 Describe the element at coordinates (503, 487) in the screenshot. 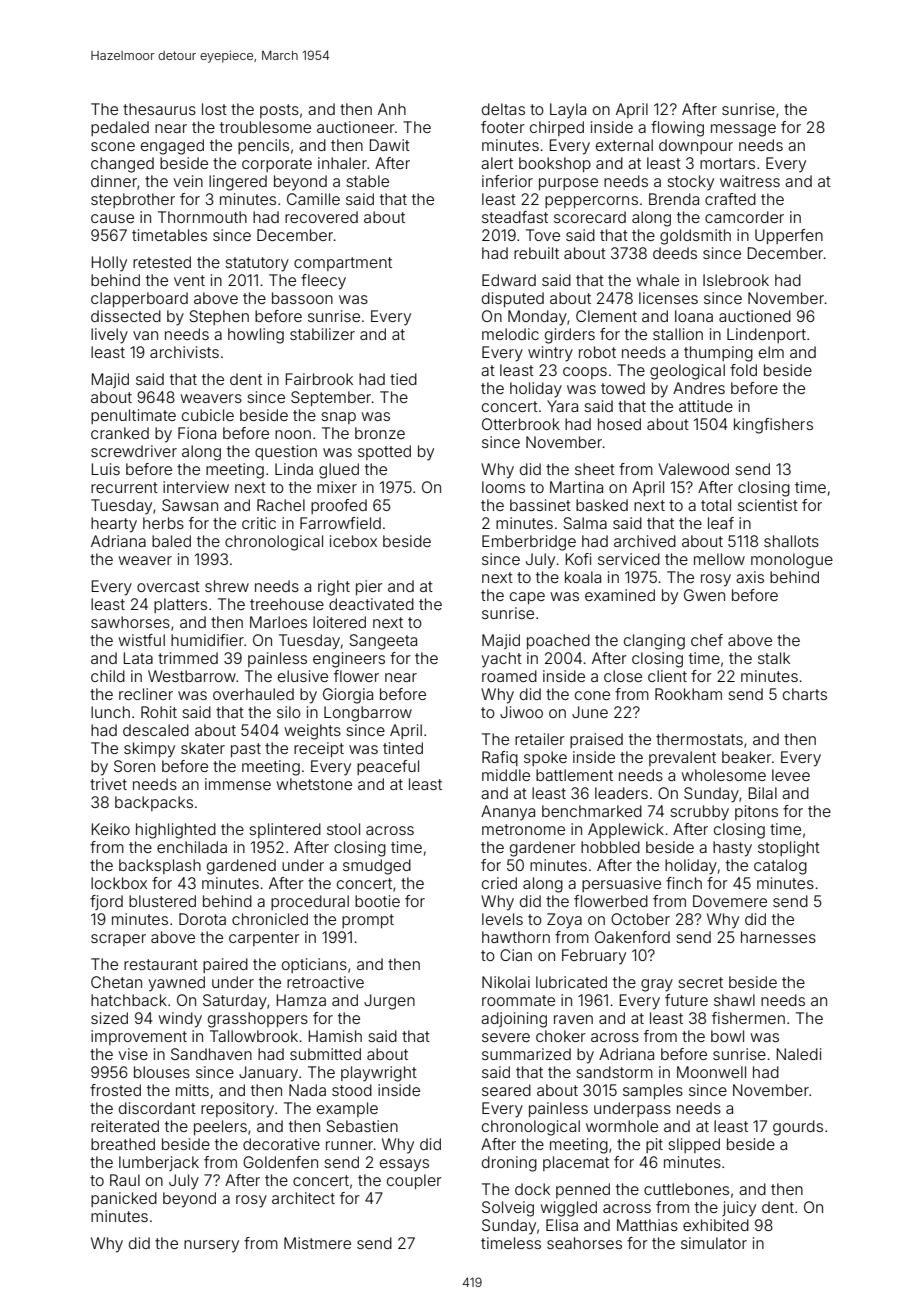

I see `looms` at that location.
